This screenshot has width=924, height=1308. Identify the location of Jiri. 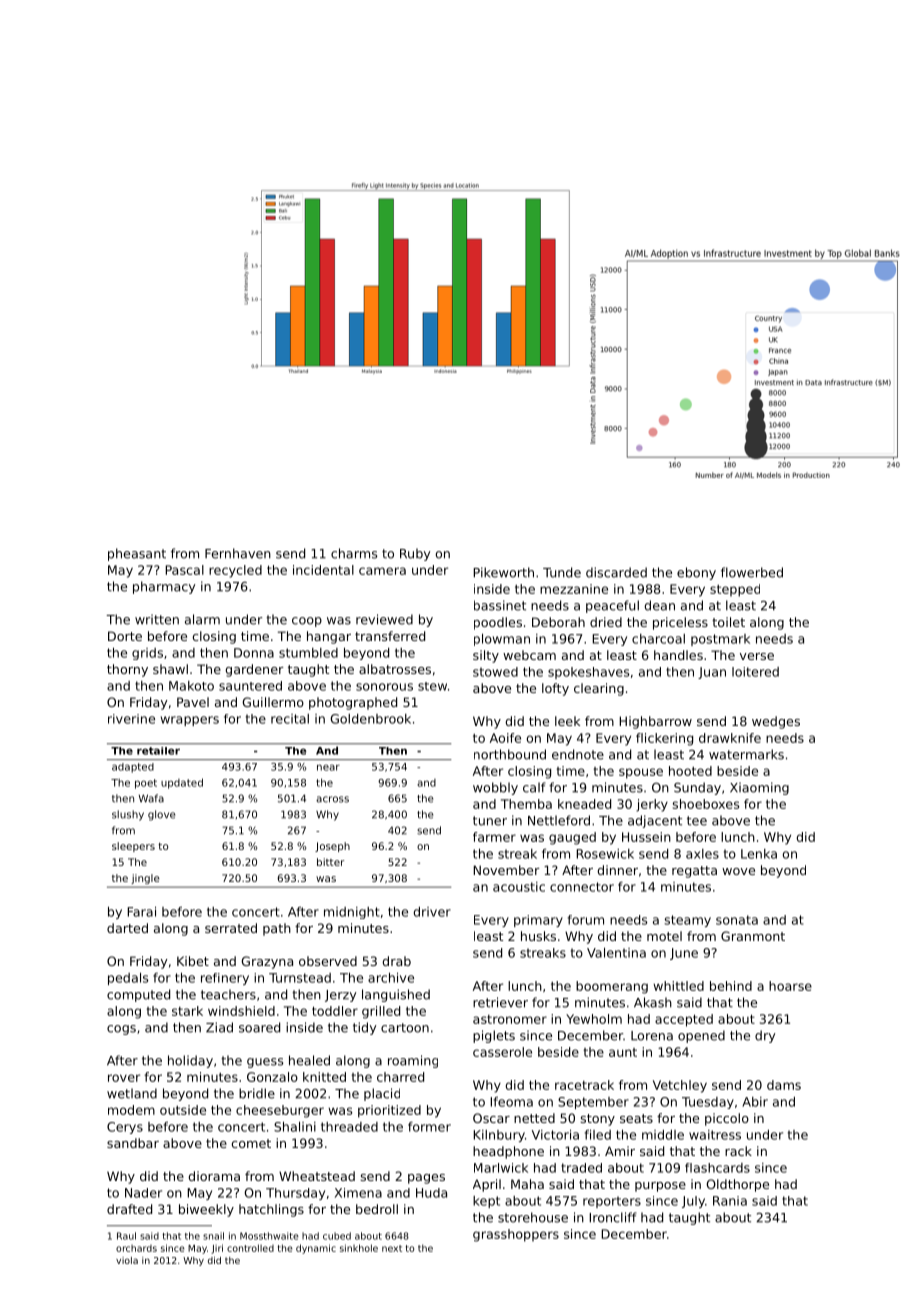
(217, 1249).
